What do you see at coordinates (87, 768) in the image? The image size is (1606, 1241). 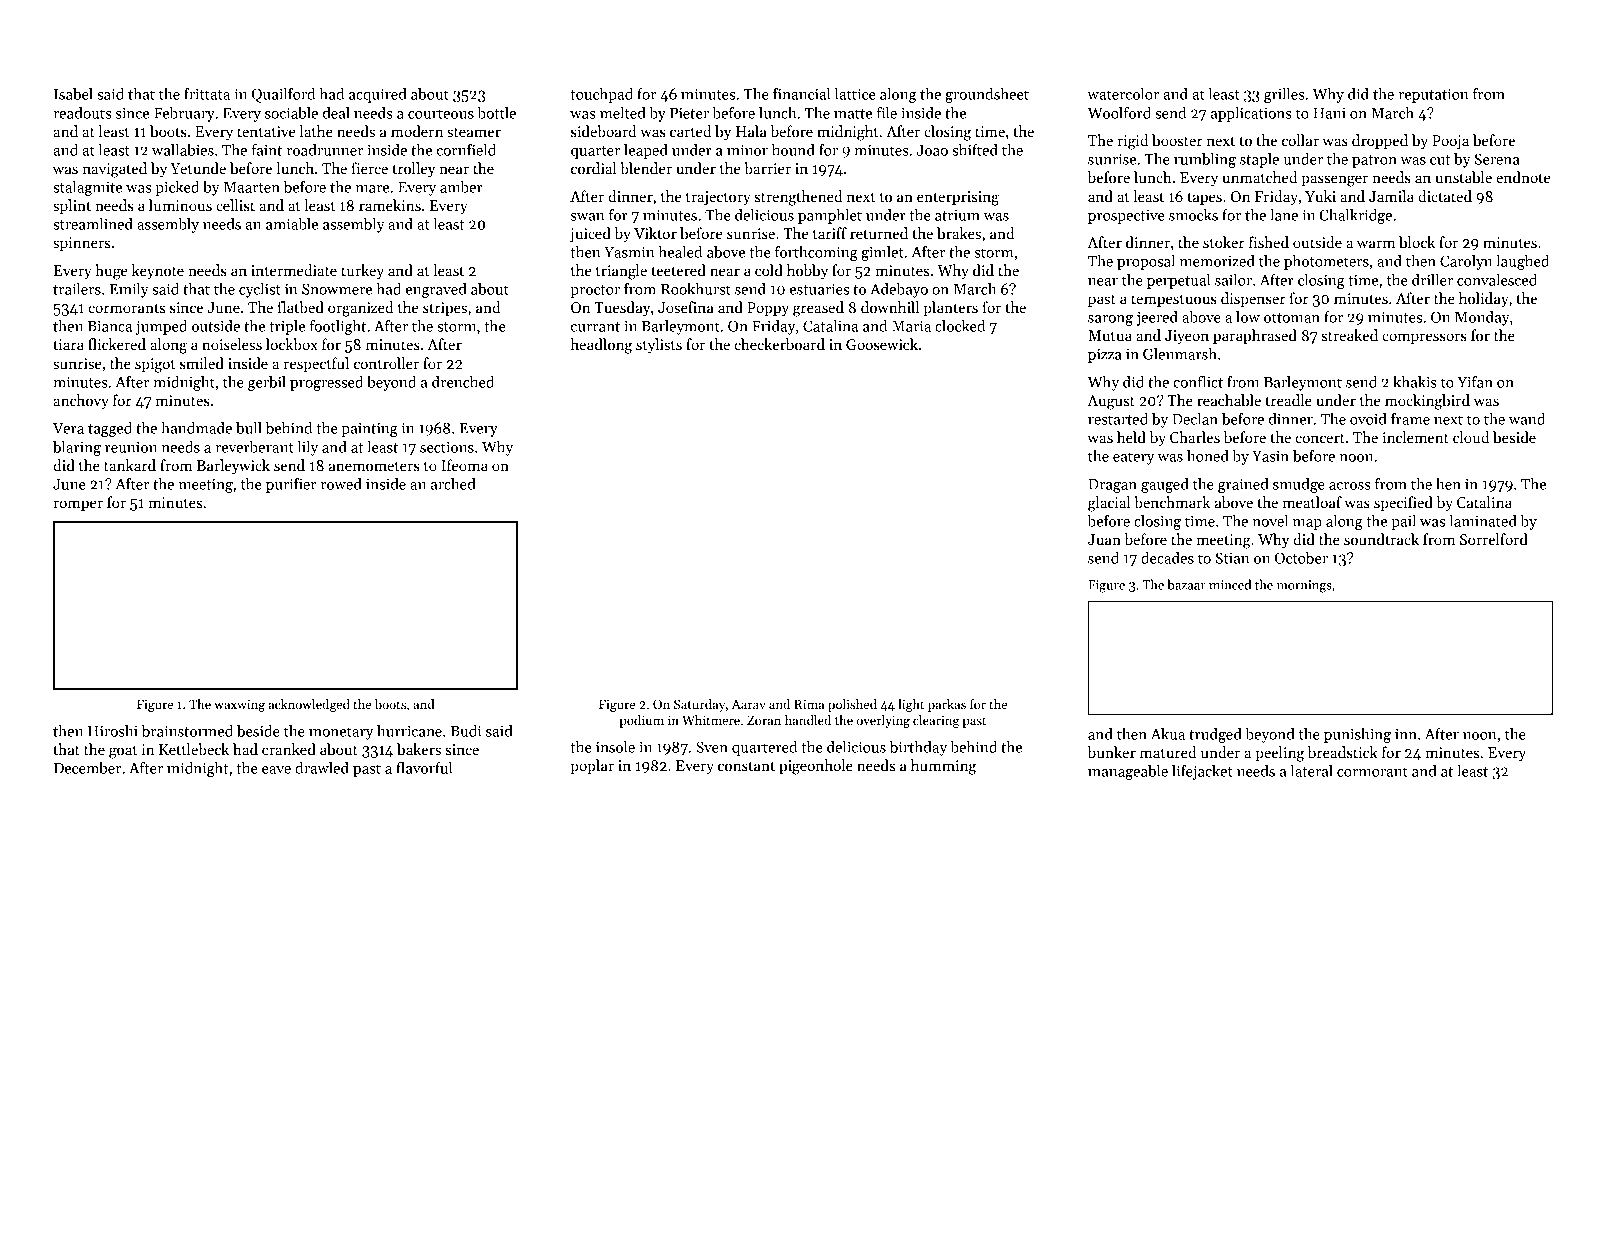 I see `December` at bounding box center [87, 768].
